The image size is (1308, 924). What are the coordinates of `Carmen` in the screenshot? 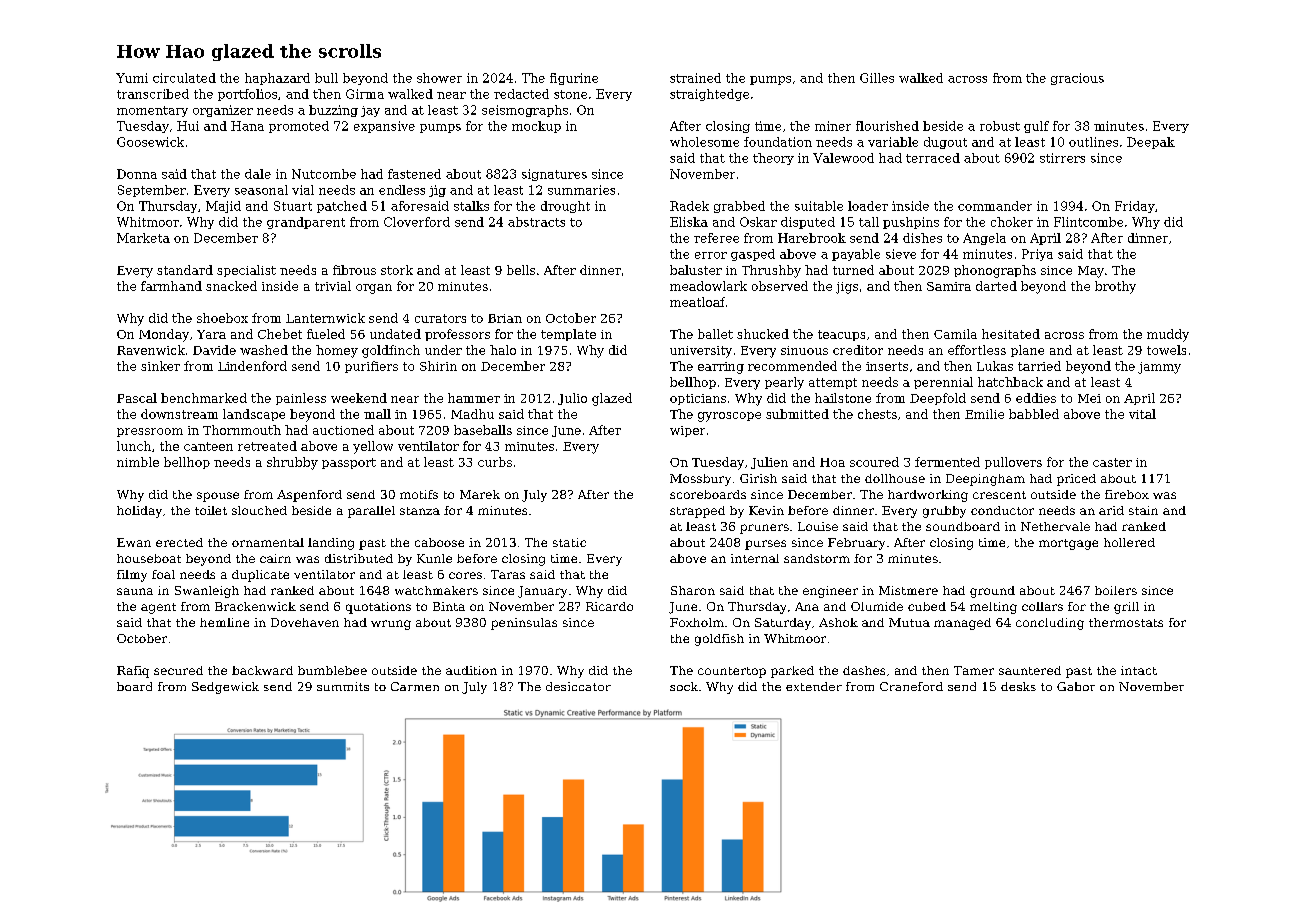 It's located at (415, 686).
